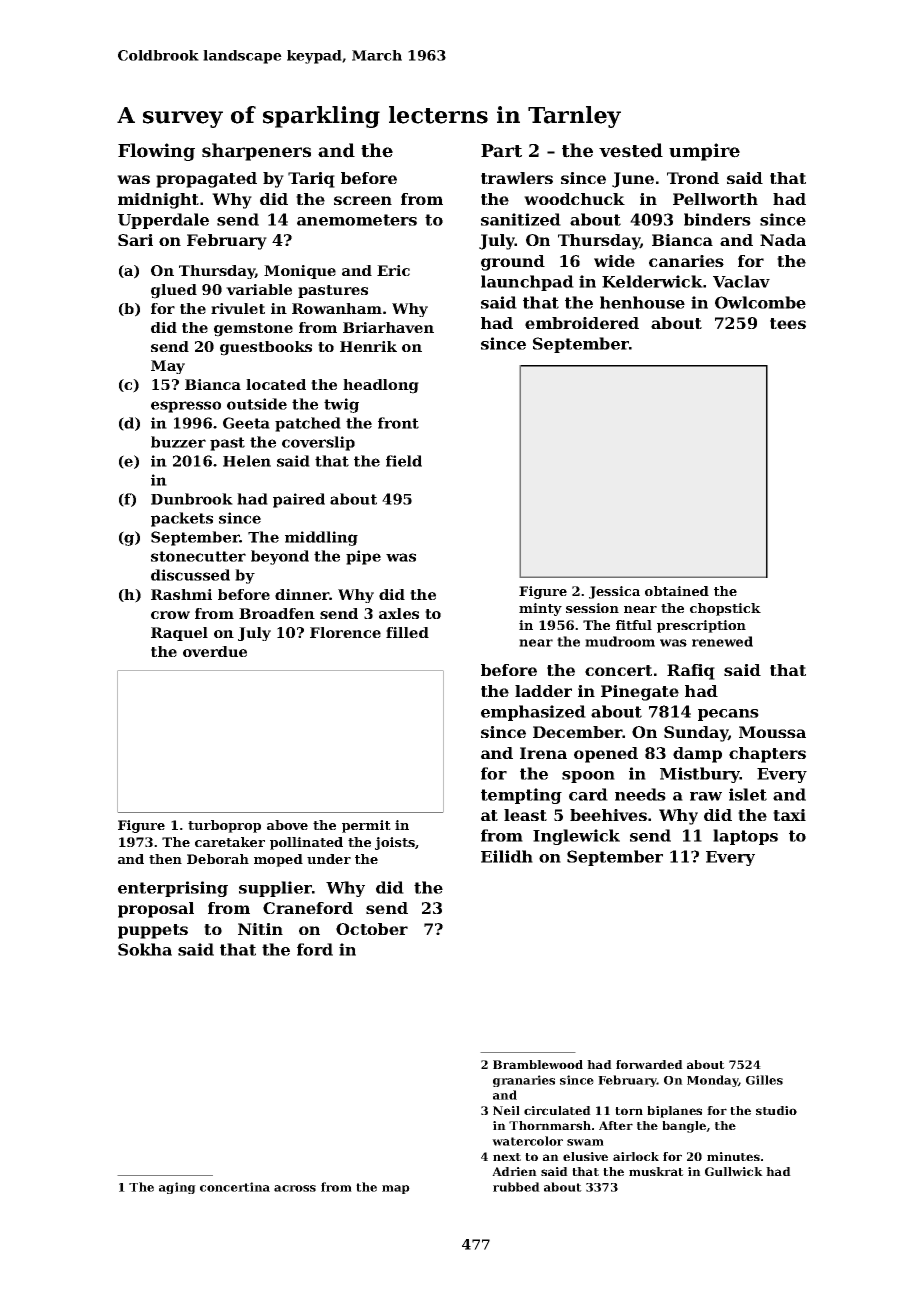 The height and width of the screenshot is (1308, 924). I want to click on packets, so click(182, 519).
